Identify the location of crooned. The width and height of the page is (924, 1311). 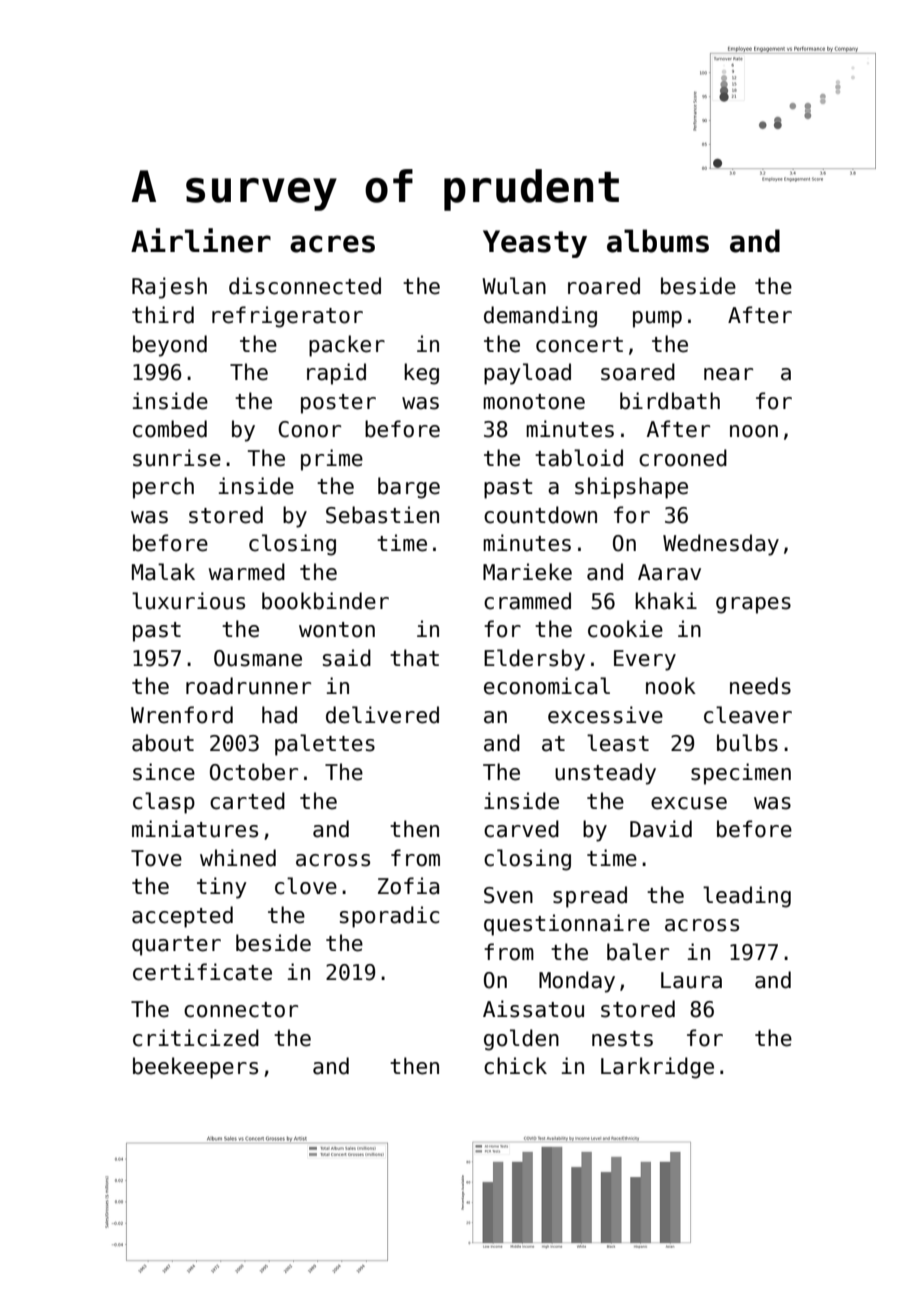
(683, 458).
